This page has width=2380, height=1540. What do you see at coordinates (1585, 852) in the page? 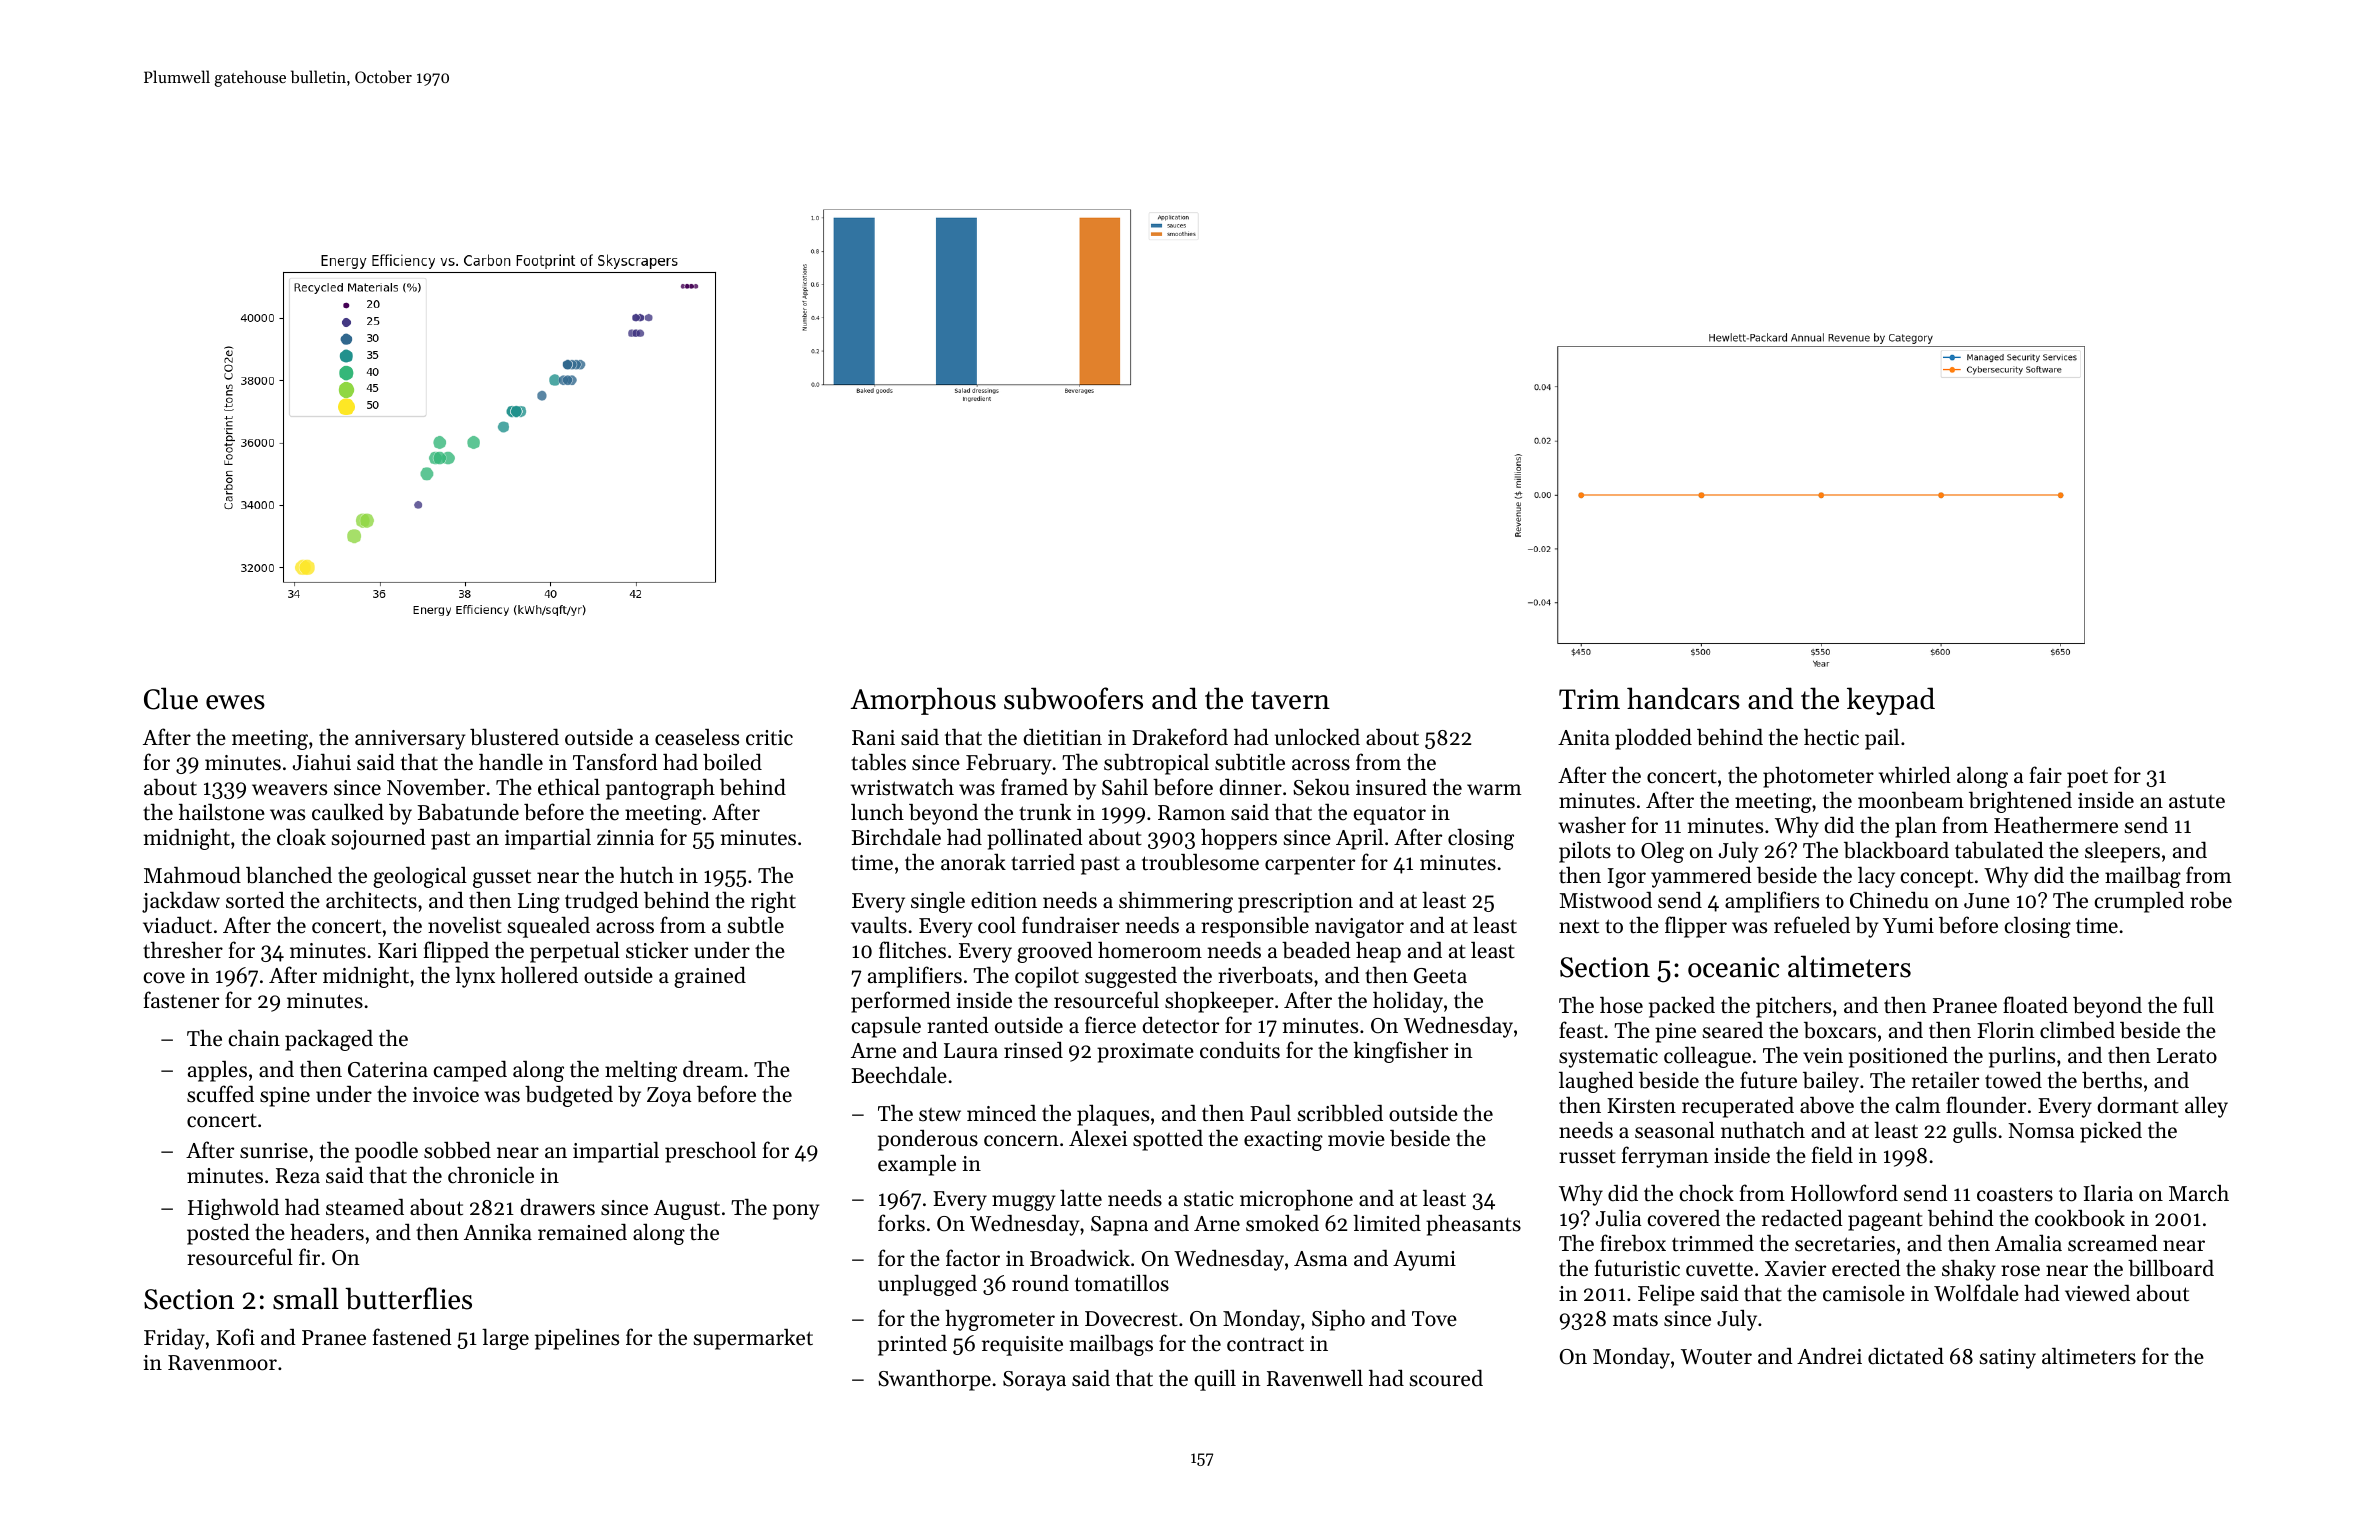
I see `pilots` at bounding box center [1585, 852].
